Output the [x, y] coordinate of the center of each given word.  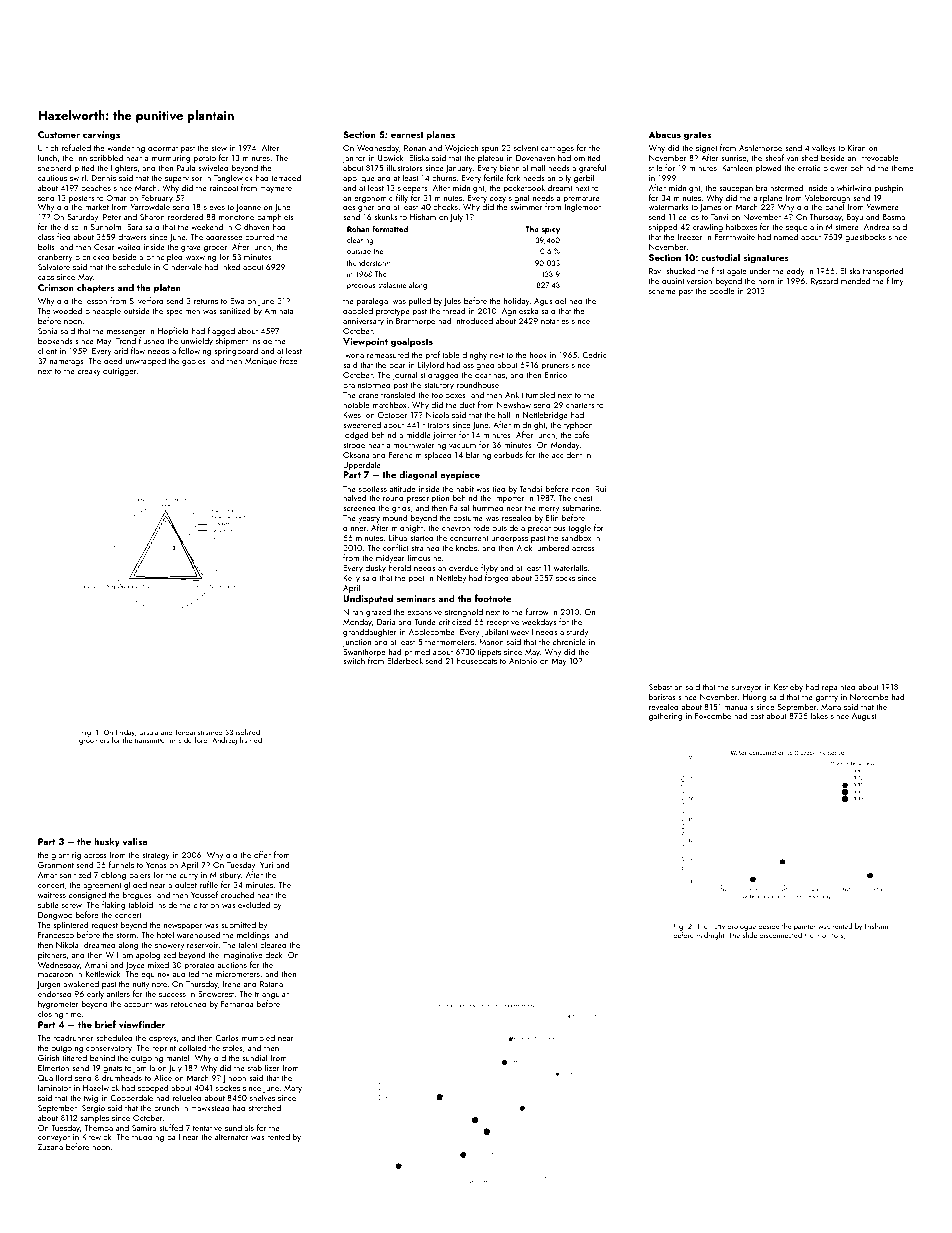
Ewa [237, 301]
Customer [59, 134]
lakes [819, 715]
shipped [663, 227]
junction [356, 643]
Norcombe [869, 696]
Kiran [857, 148]
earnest [407, 135]
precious [361, 286]
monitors [829, 935]
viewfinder [142, 1024]
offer [262, 854]
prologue [742, 927]
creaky [89, 371]
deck [273, 954]
